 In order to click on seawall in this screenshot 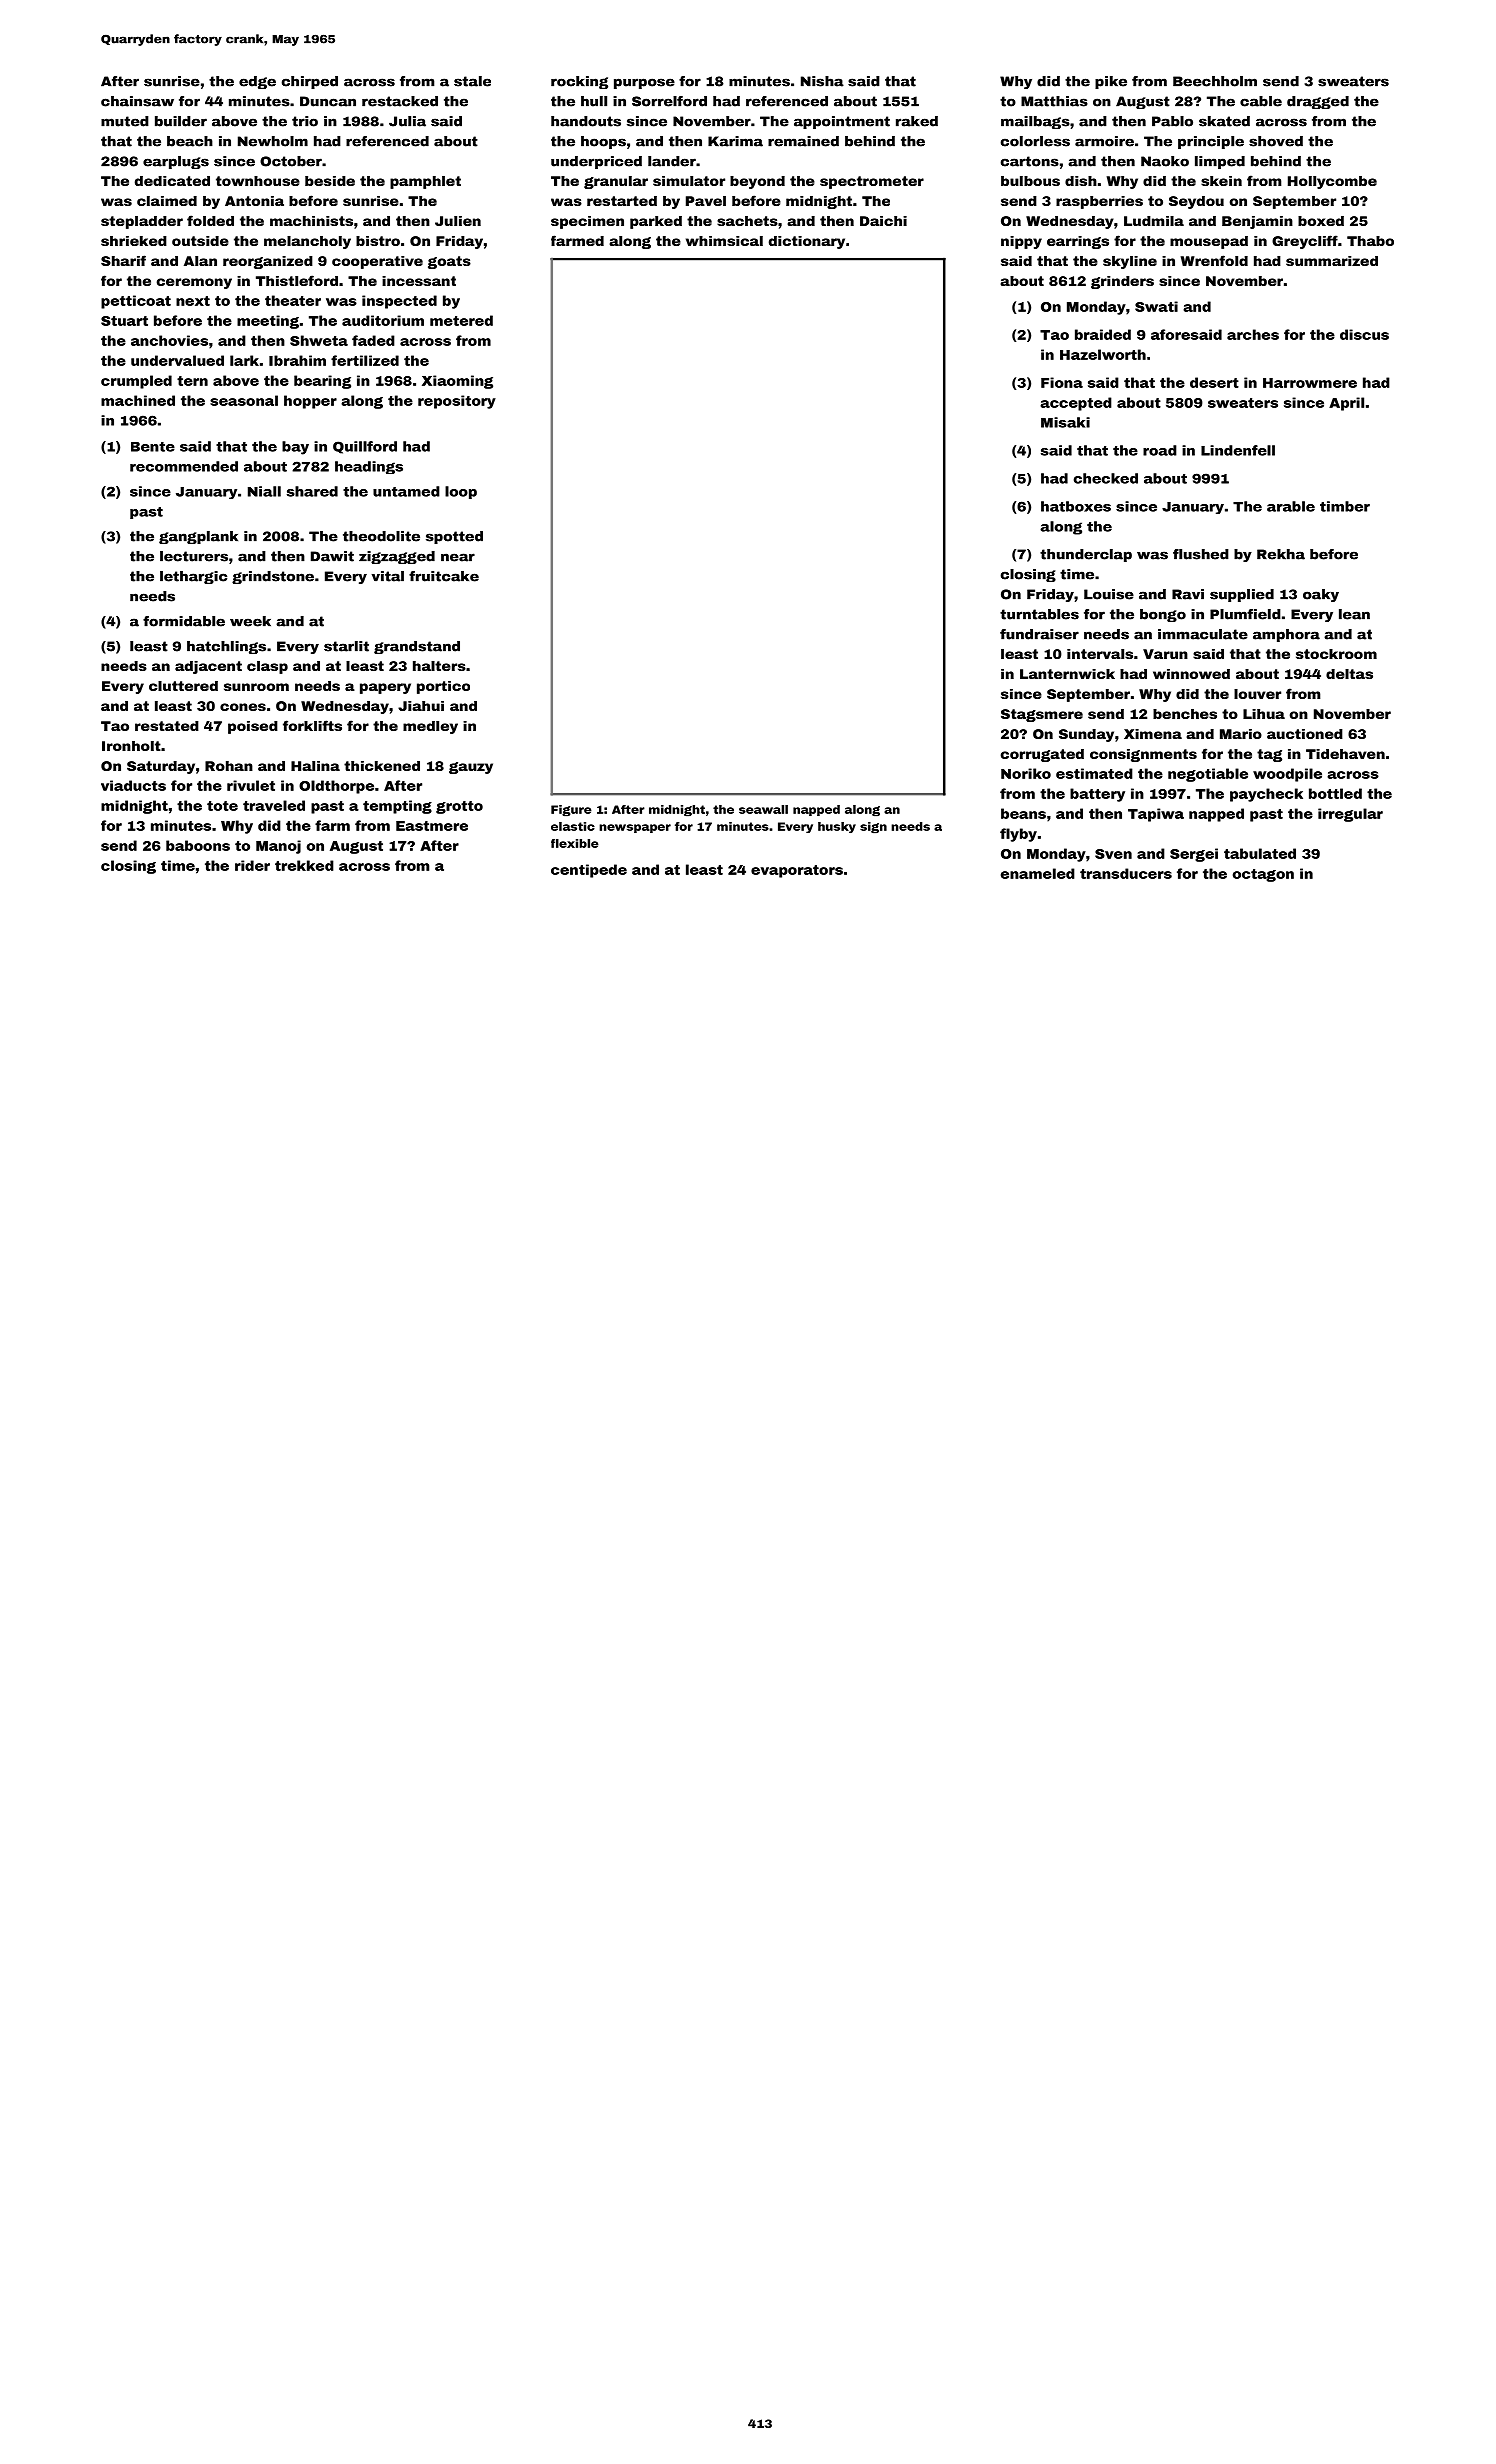, I will do `click(763, 809)`.
